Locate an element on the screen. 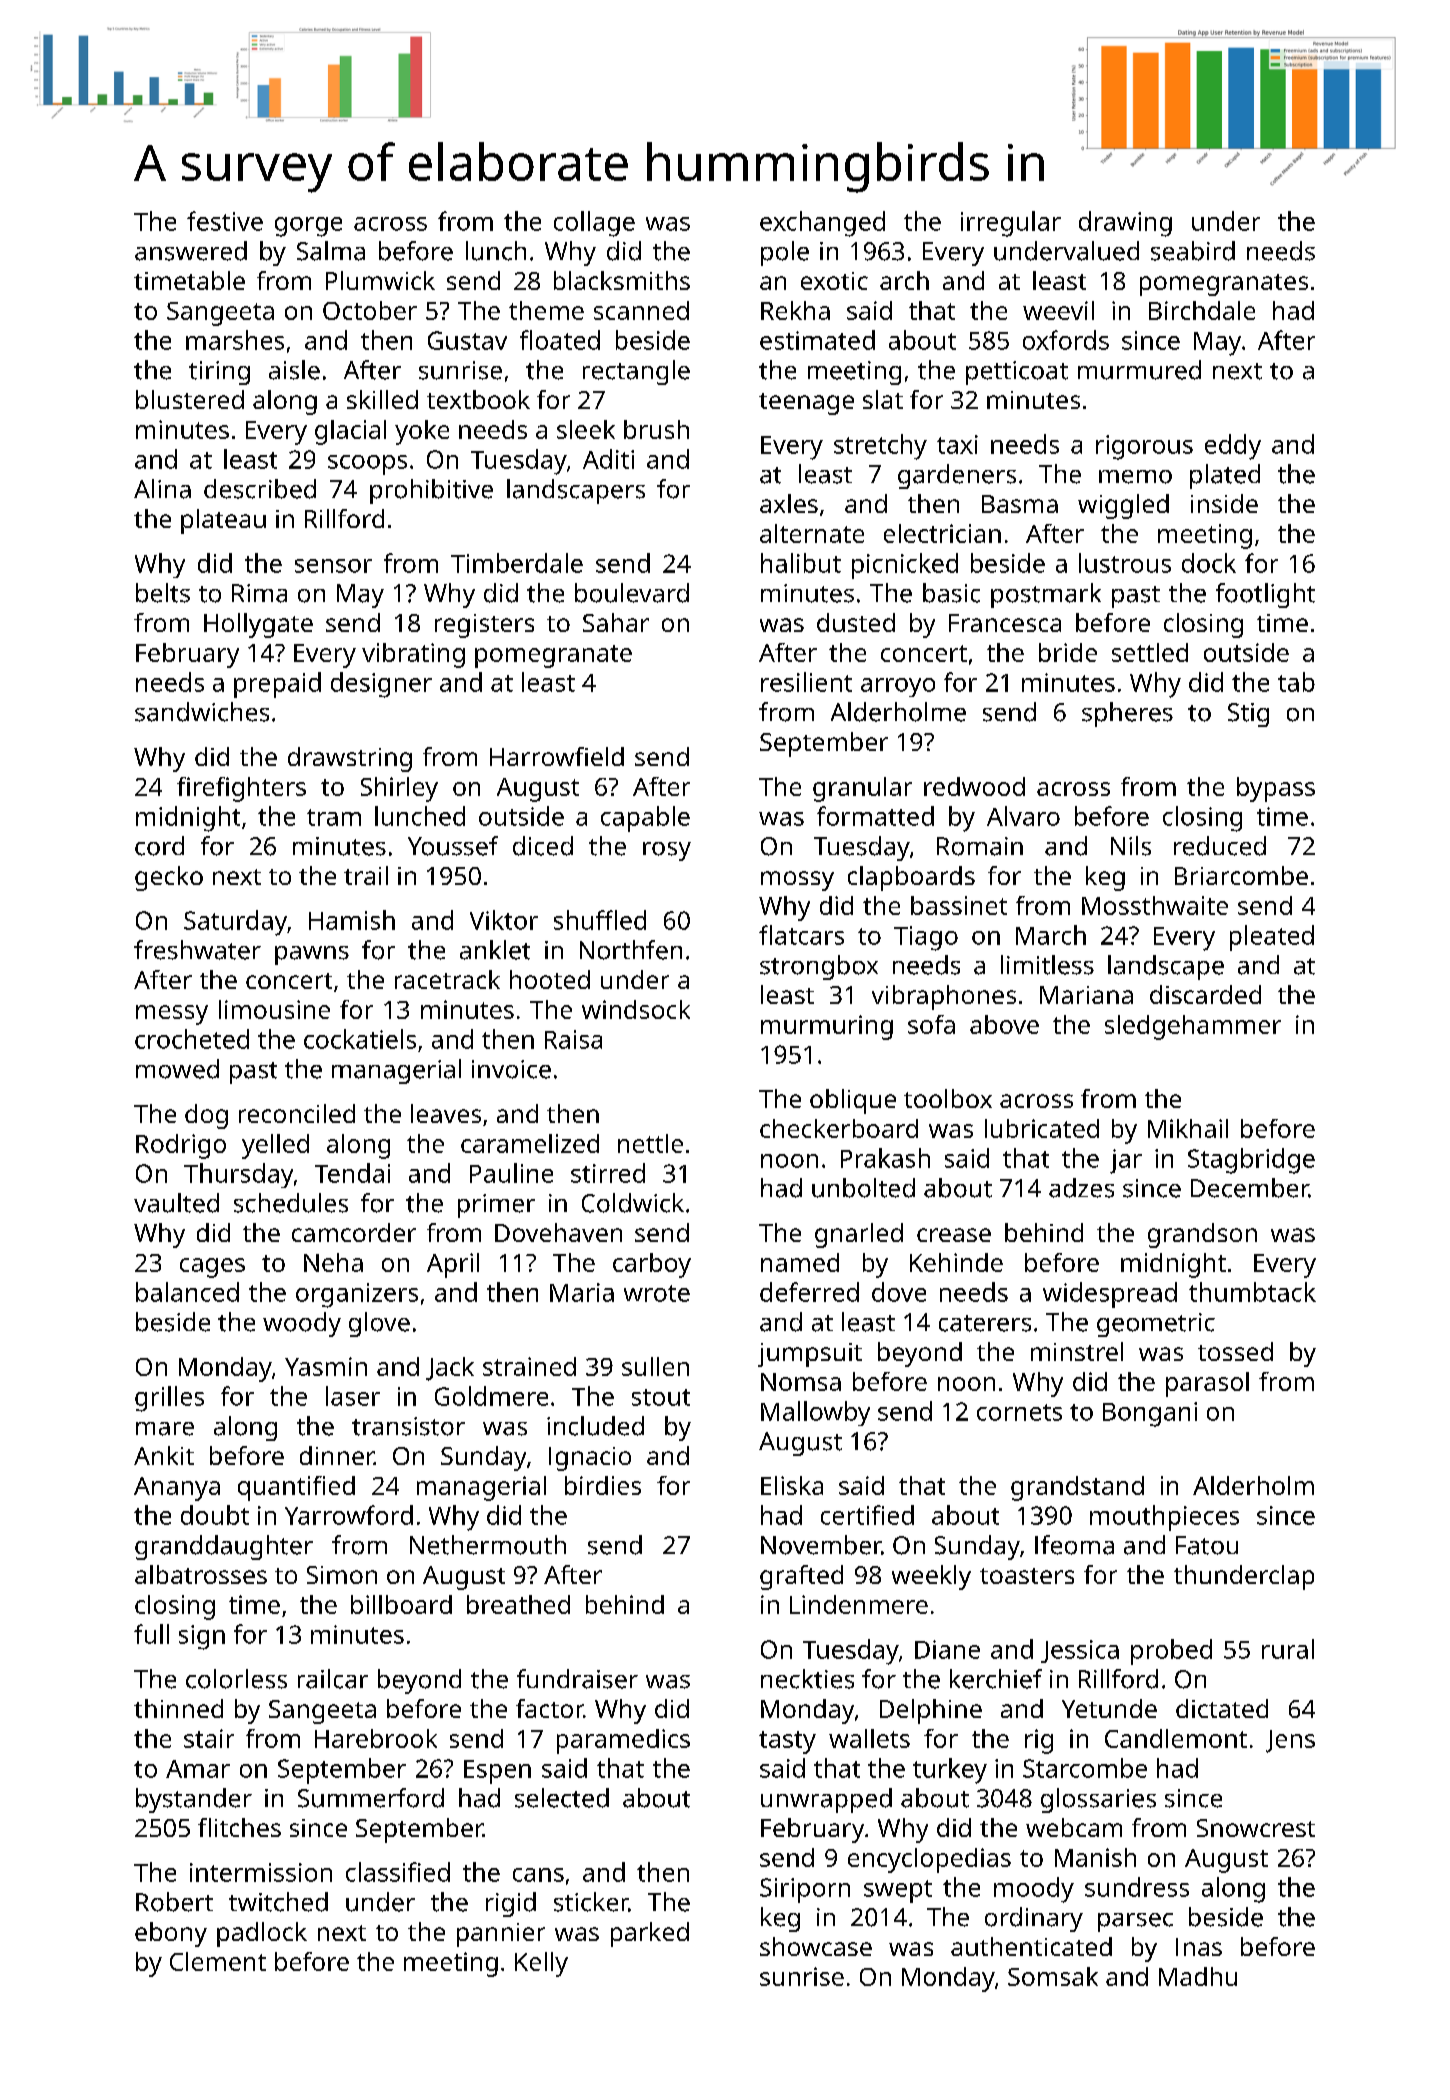 This screenshot has height=2100, width=1450. tossed is located at coordinates (1235, 1351).
